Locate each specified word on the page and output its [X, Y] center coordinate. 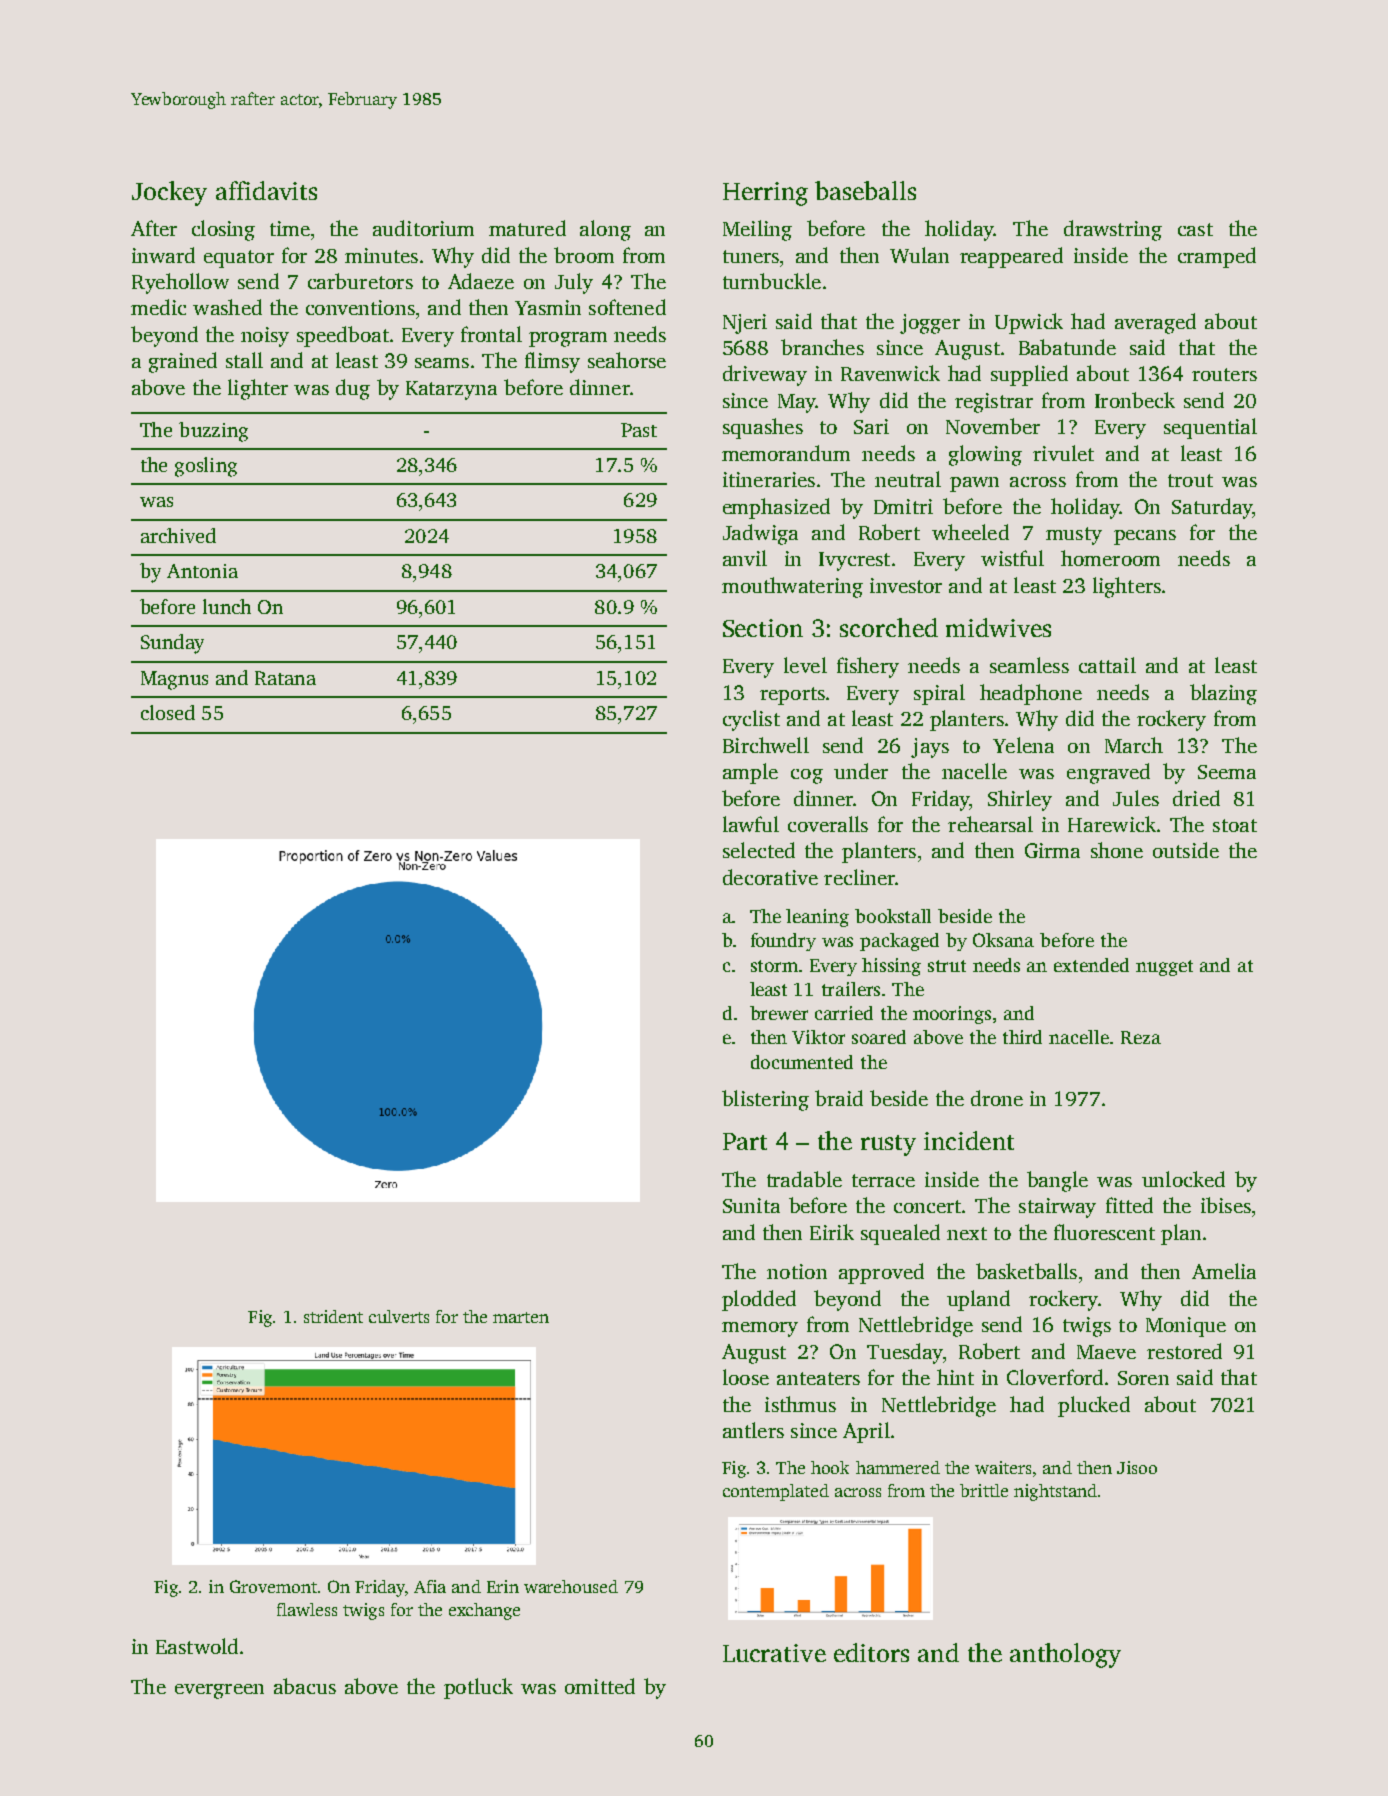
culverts [399, 1316]
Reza [1141, 1037]
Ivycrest [854, 561]
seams [442, 363]
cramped [1217, 257]
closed [168, 712]
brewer [779, 1013]
